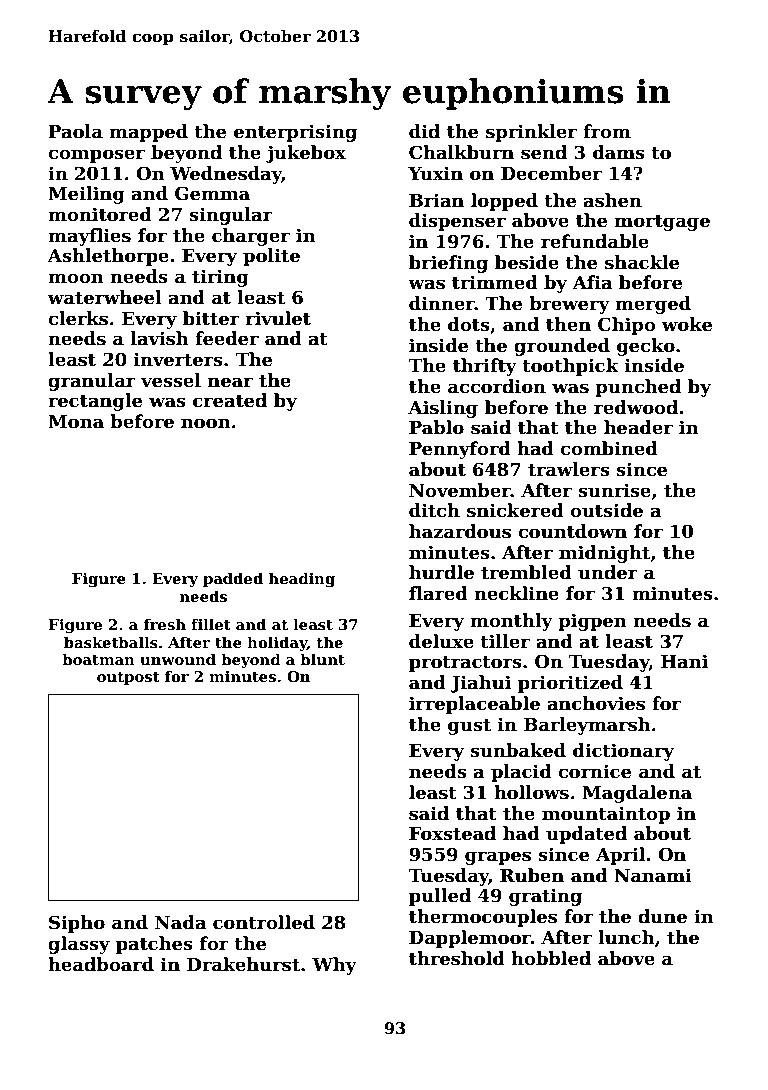  What do you see at coordinates (181, 922) in the document?
I see `Nada` at bounding box center [181, 922].
